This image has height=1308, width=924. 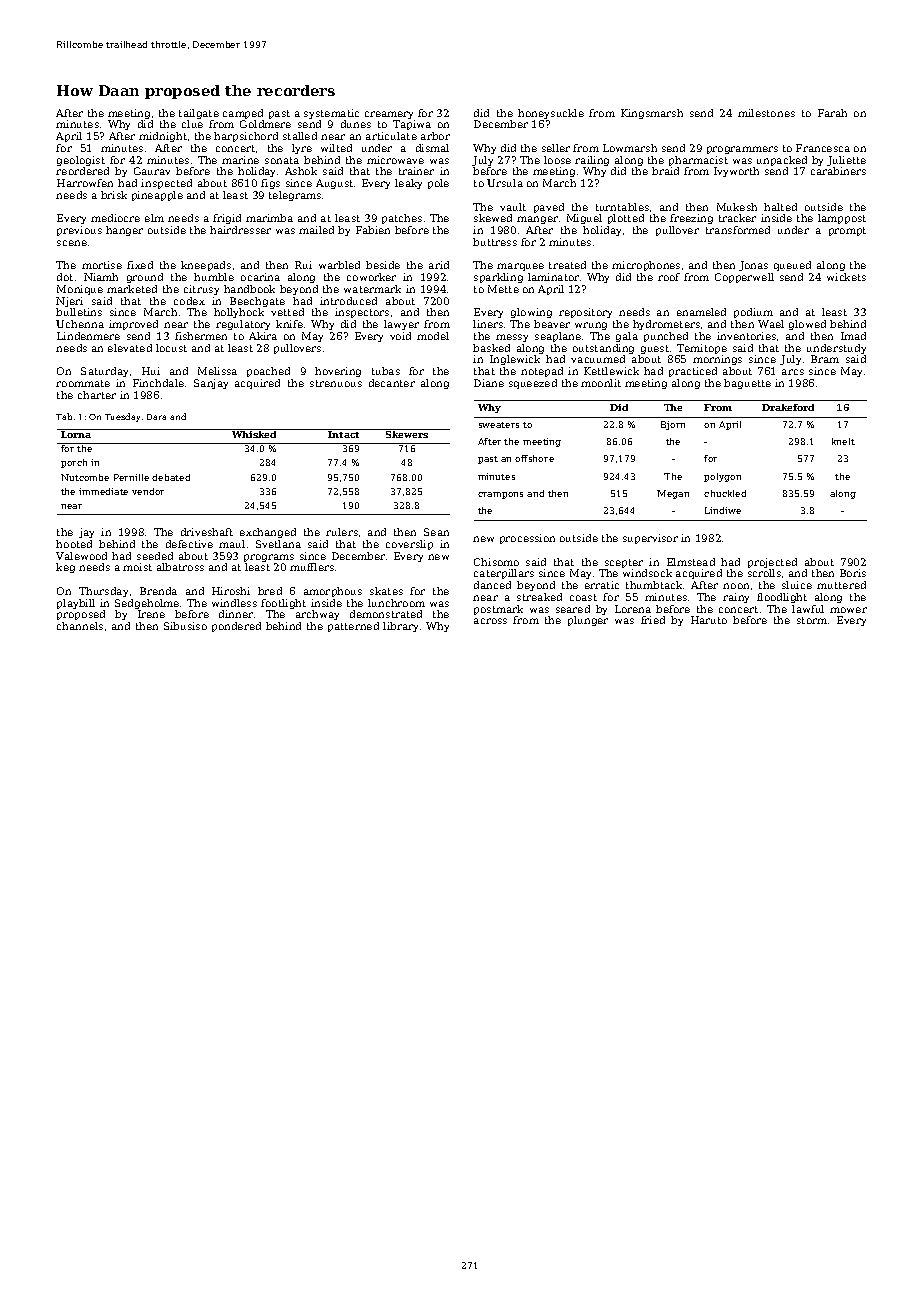 I want to click on roof, so click(x=669, y=277).
